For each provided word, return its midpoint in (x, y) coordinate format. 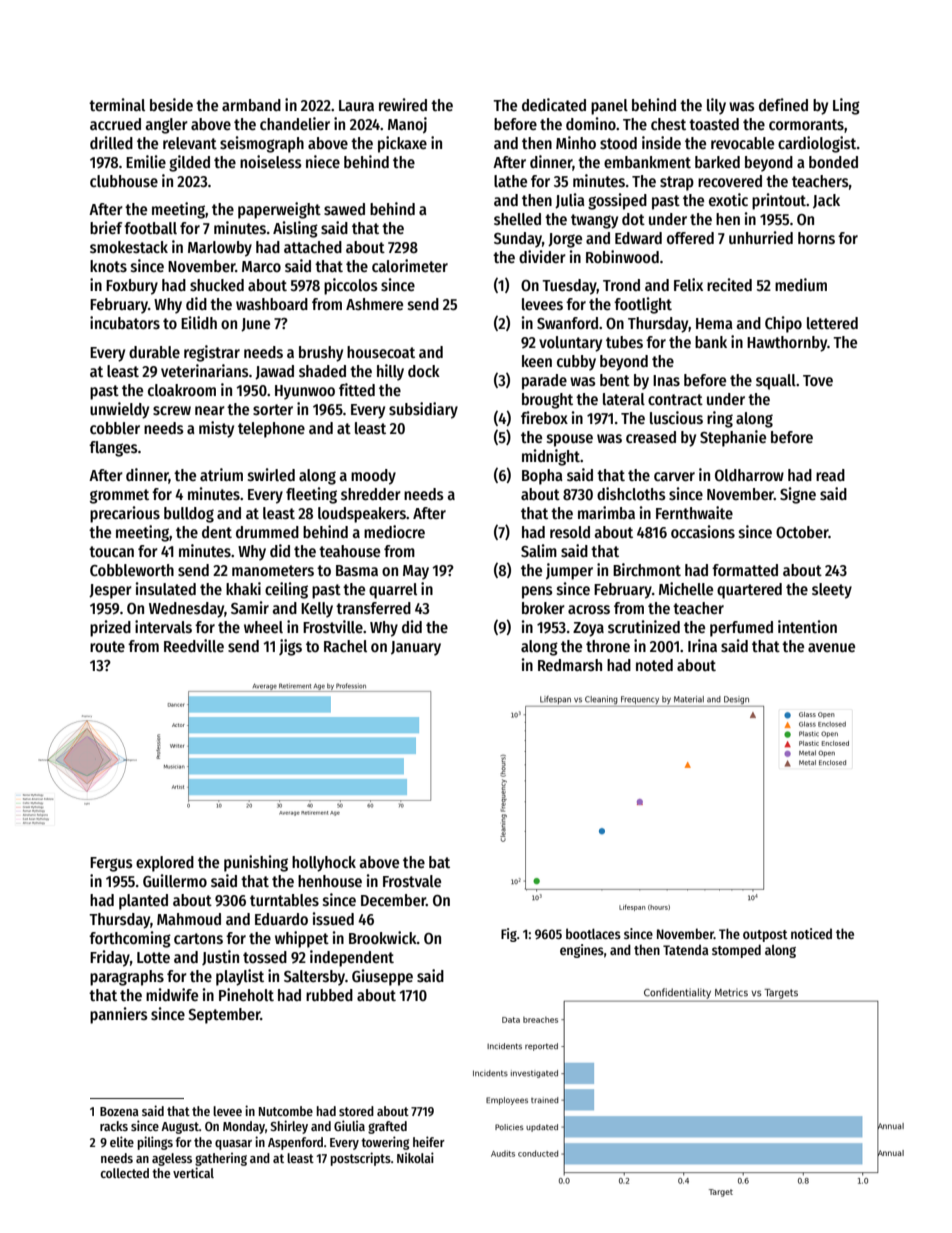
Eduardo (281, 919)
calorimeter (410, 265)
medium (801, 284)
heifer (429, 1141)
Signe (798, 495)
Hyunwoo (305, 392)
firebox (544, 417)
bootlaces (593, 933)
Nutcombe (286, 1111)
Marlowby (220, 249)
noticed (811, 933)
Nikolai (415, 1157)
